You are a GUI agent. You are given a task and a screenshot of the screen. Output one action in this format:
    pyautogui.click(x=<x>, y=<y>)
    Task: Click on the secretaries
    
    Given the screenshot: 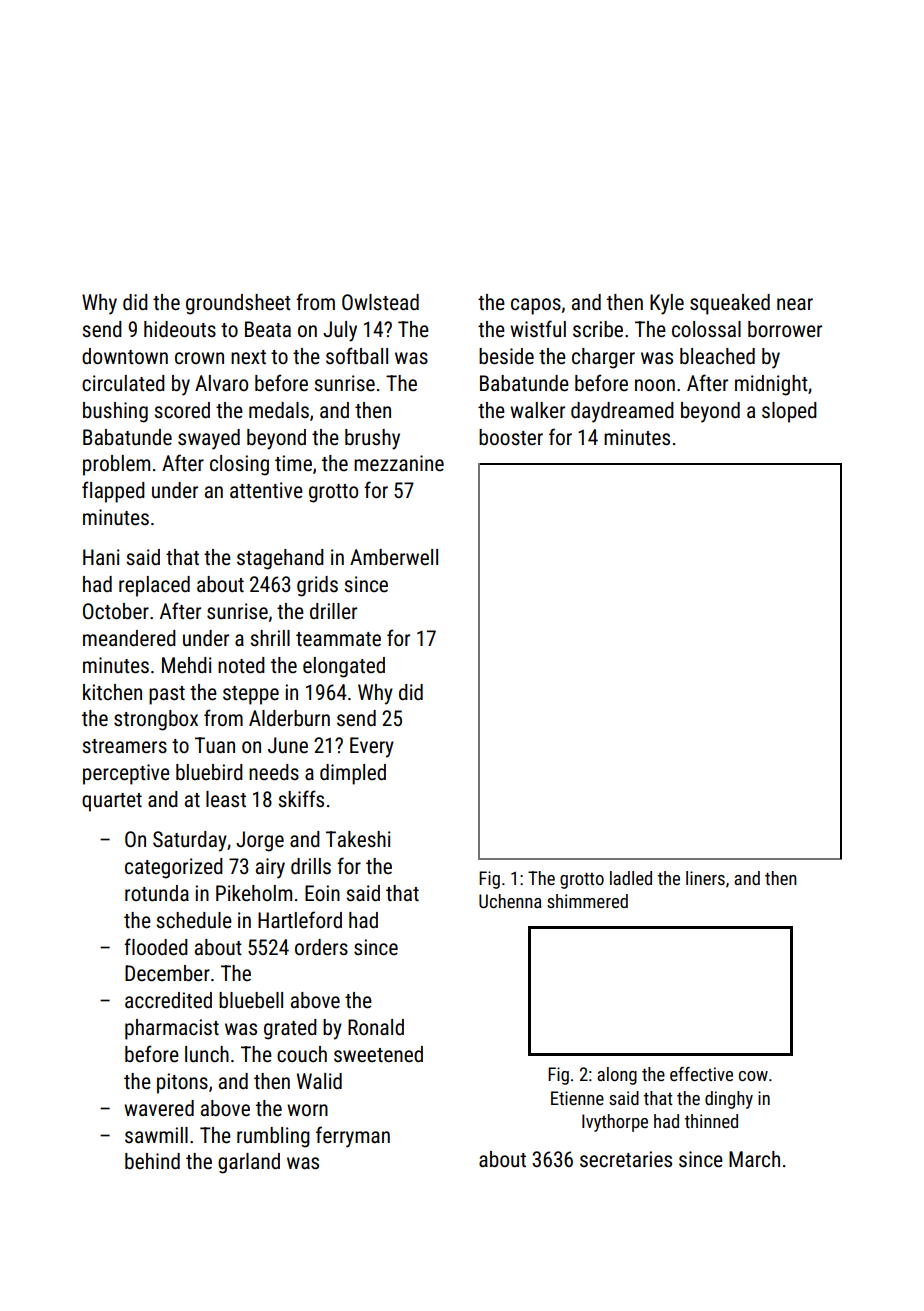 What is the action you would take?
    pyautogui.click(x=626, y=1159)
